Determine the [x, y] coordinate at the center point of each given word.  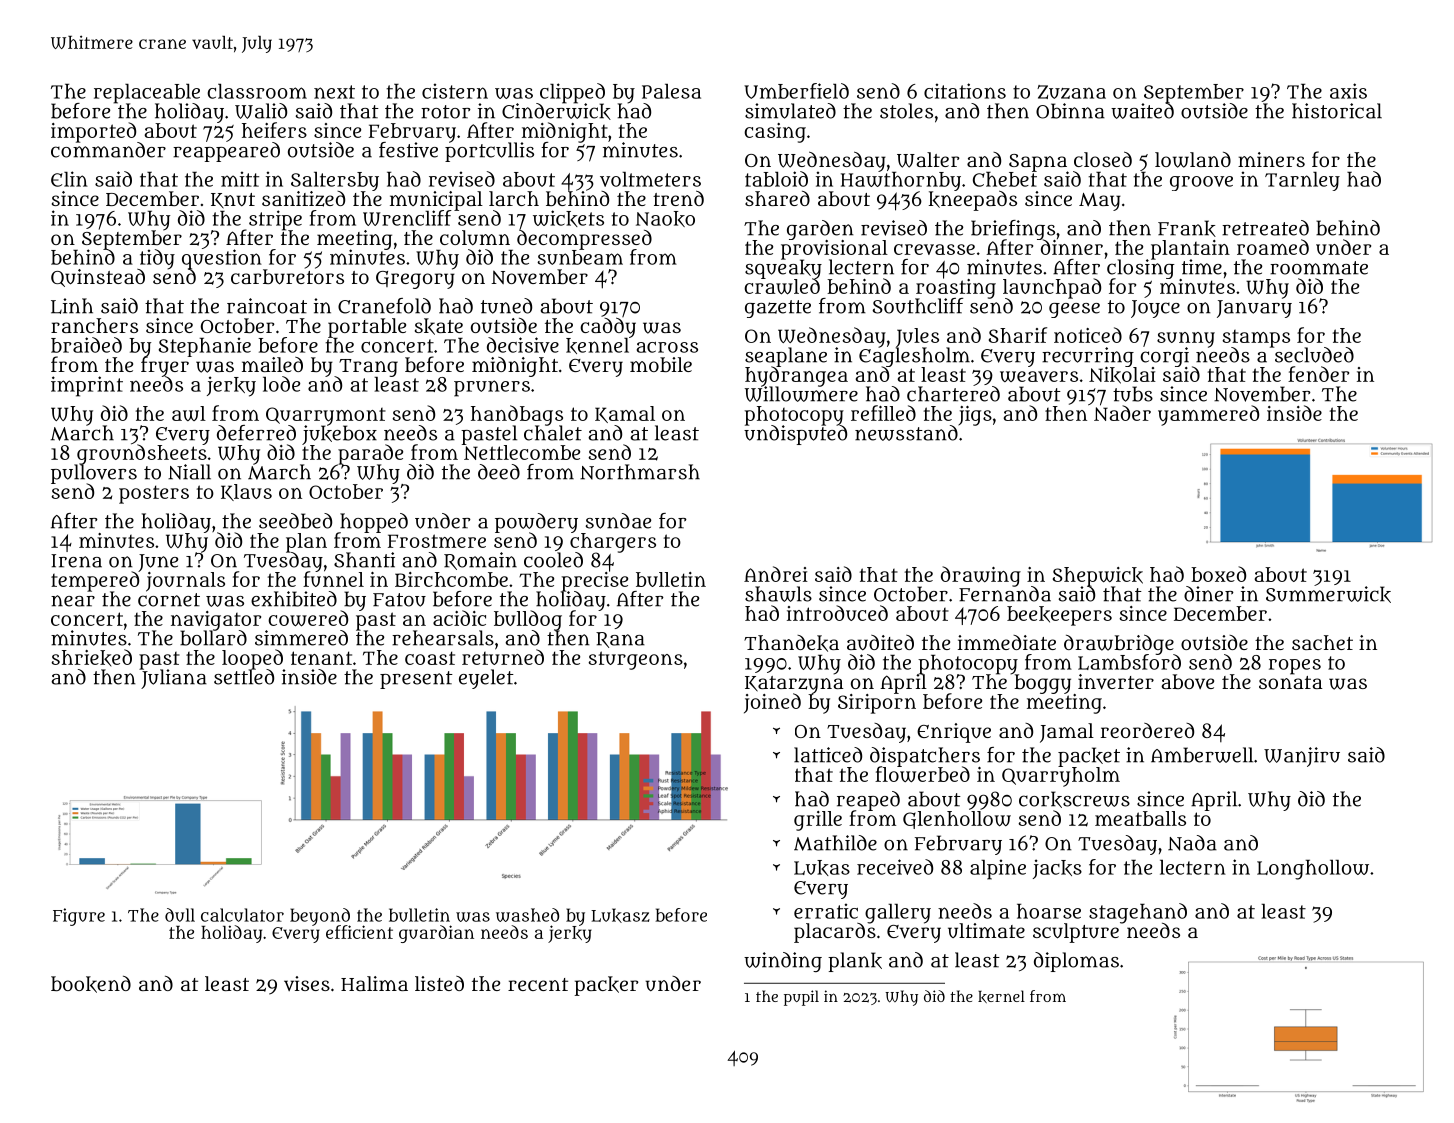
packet [1089, 757]
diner [1209, 594]
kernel [1001, 996]
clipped [572, 93]
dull [180, 915]
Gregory [415, 280]
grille [818, 821]
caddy [608, 328]
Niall [189, 472]
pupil [801, 998]
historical [1337, 111]
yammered [1208, 415]
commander [108, 150]
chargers [613, 542]
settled [244, 677]
